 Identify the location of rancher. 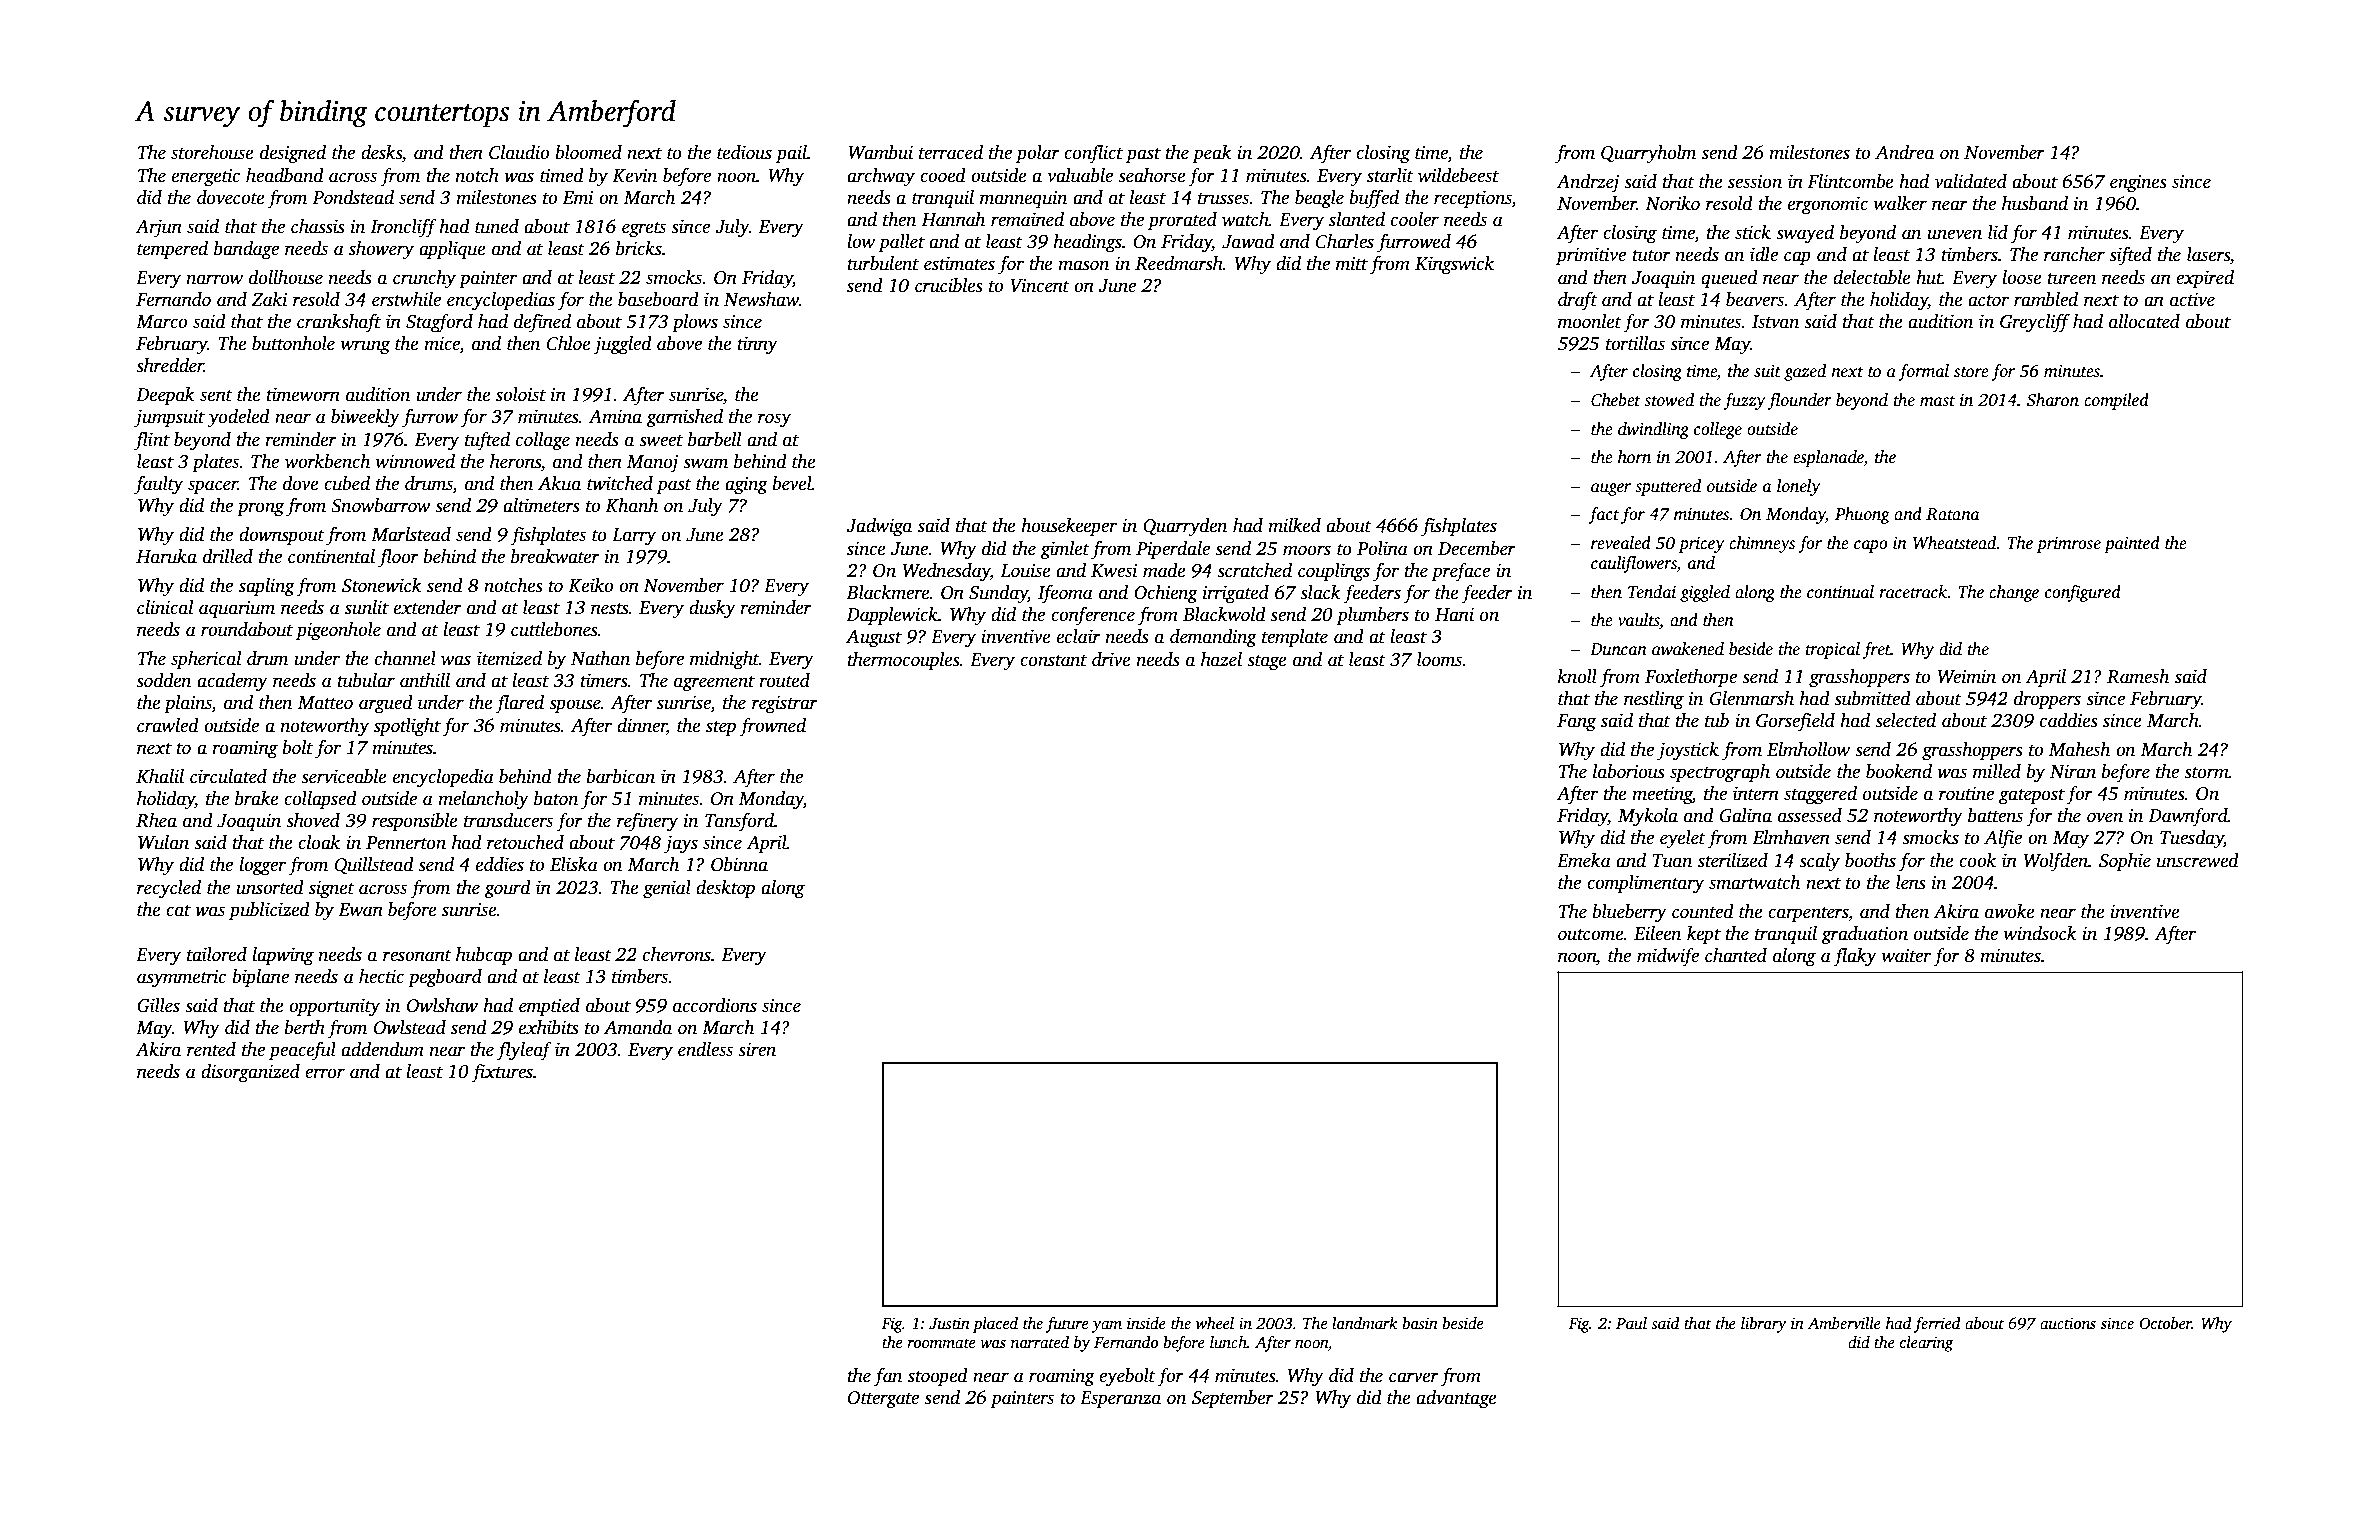
(2074, 254).
